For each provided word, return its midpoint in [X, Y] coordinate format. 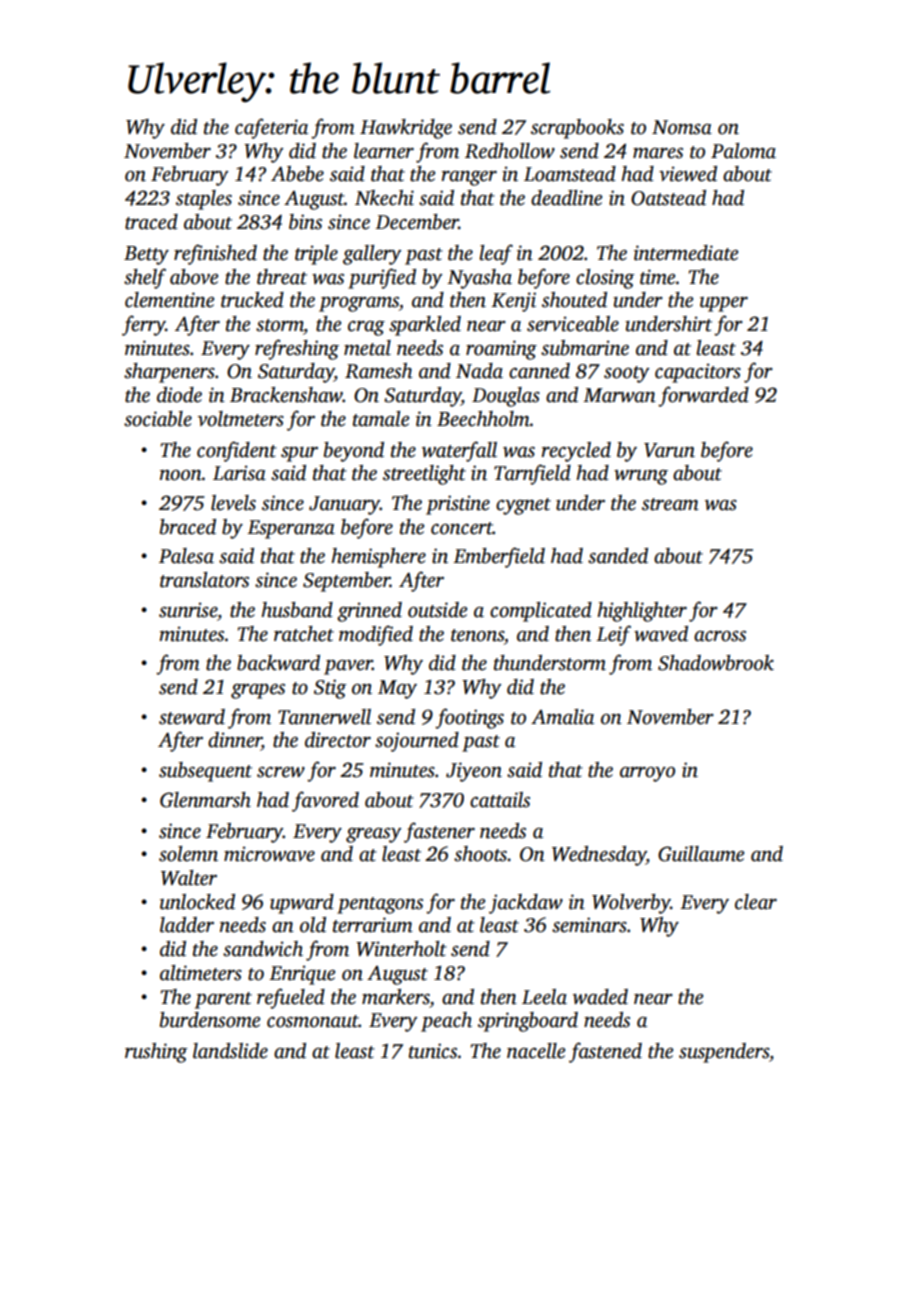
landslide [230, 1051]
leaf [496, 254]
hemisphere [378, 558]
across [720, 636]
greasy [374, 835]
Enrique [302, 975]
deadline [566, 198]
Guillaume [701, 854]
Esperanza [291, 529]
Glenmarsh [205, 800]
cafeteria [271, 128]
